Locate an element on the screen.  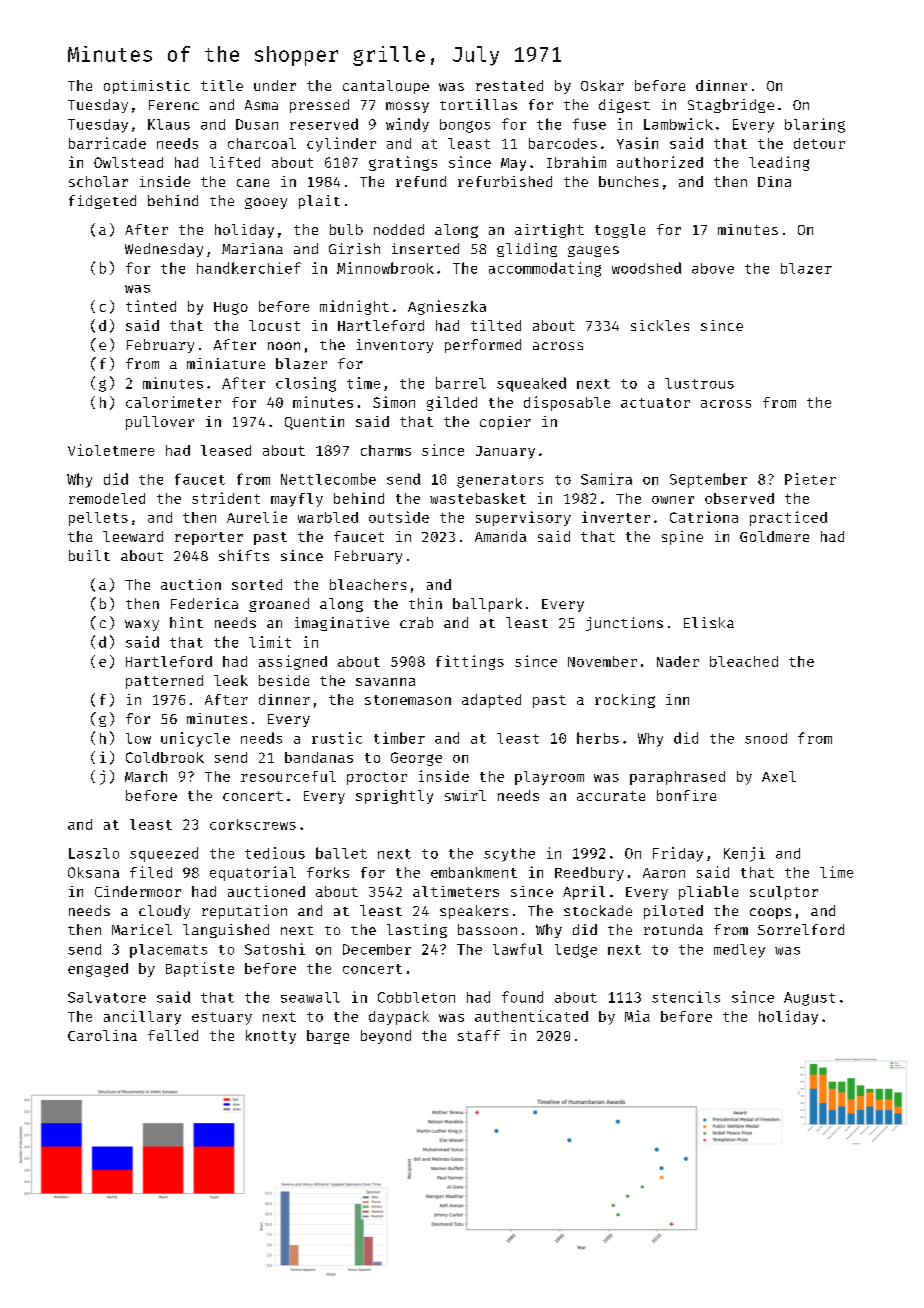
Stagbridge is located at coordinates (731, 106).
